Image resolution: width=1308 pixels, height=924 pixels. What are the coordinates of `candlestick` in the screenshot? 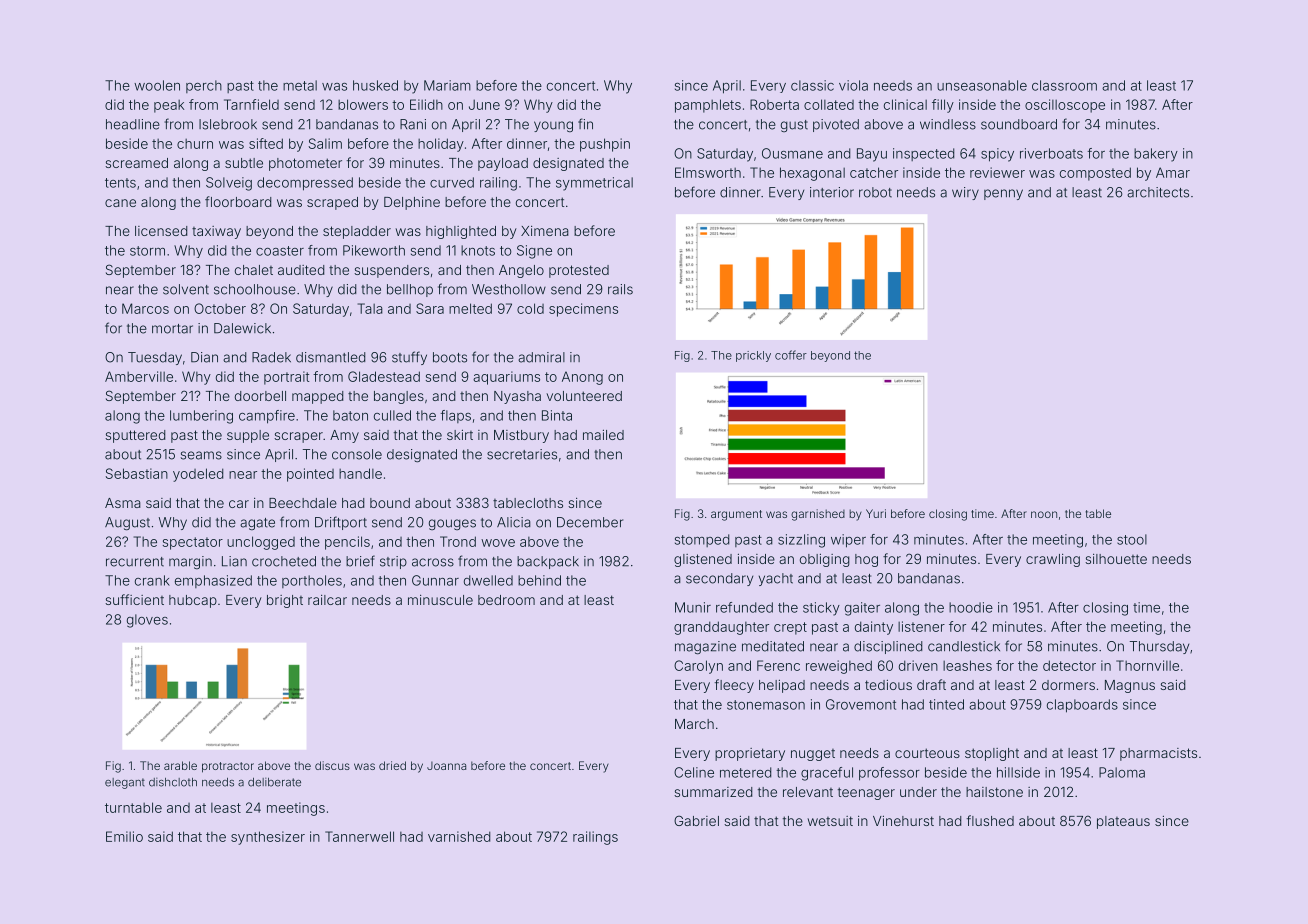 It's located at (964, 646).
